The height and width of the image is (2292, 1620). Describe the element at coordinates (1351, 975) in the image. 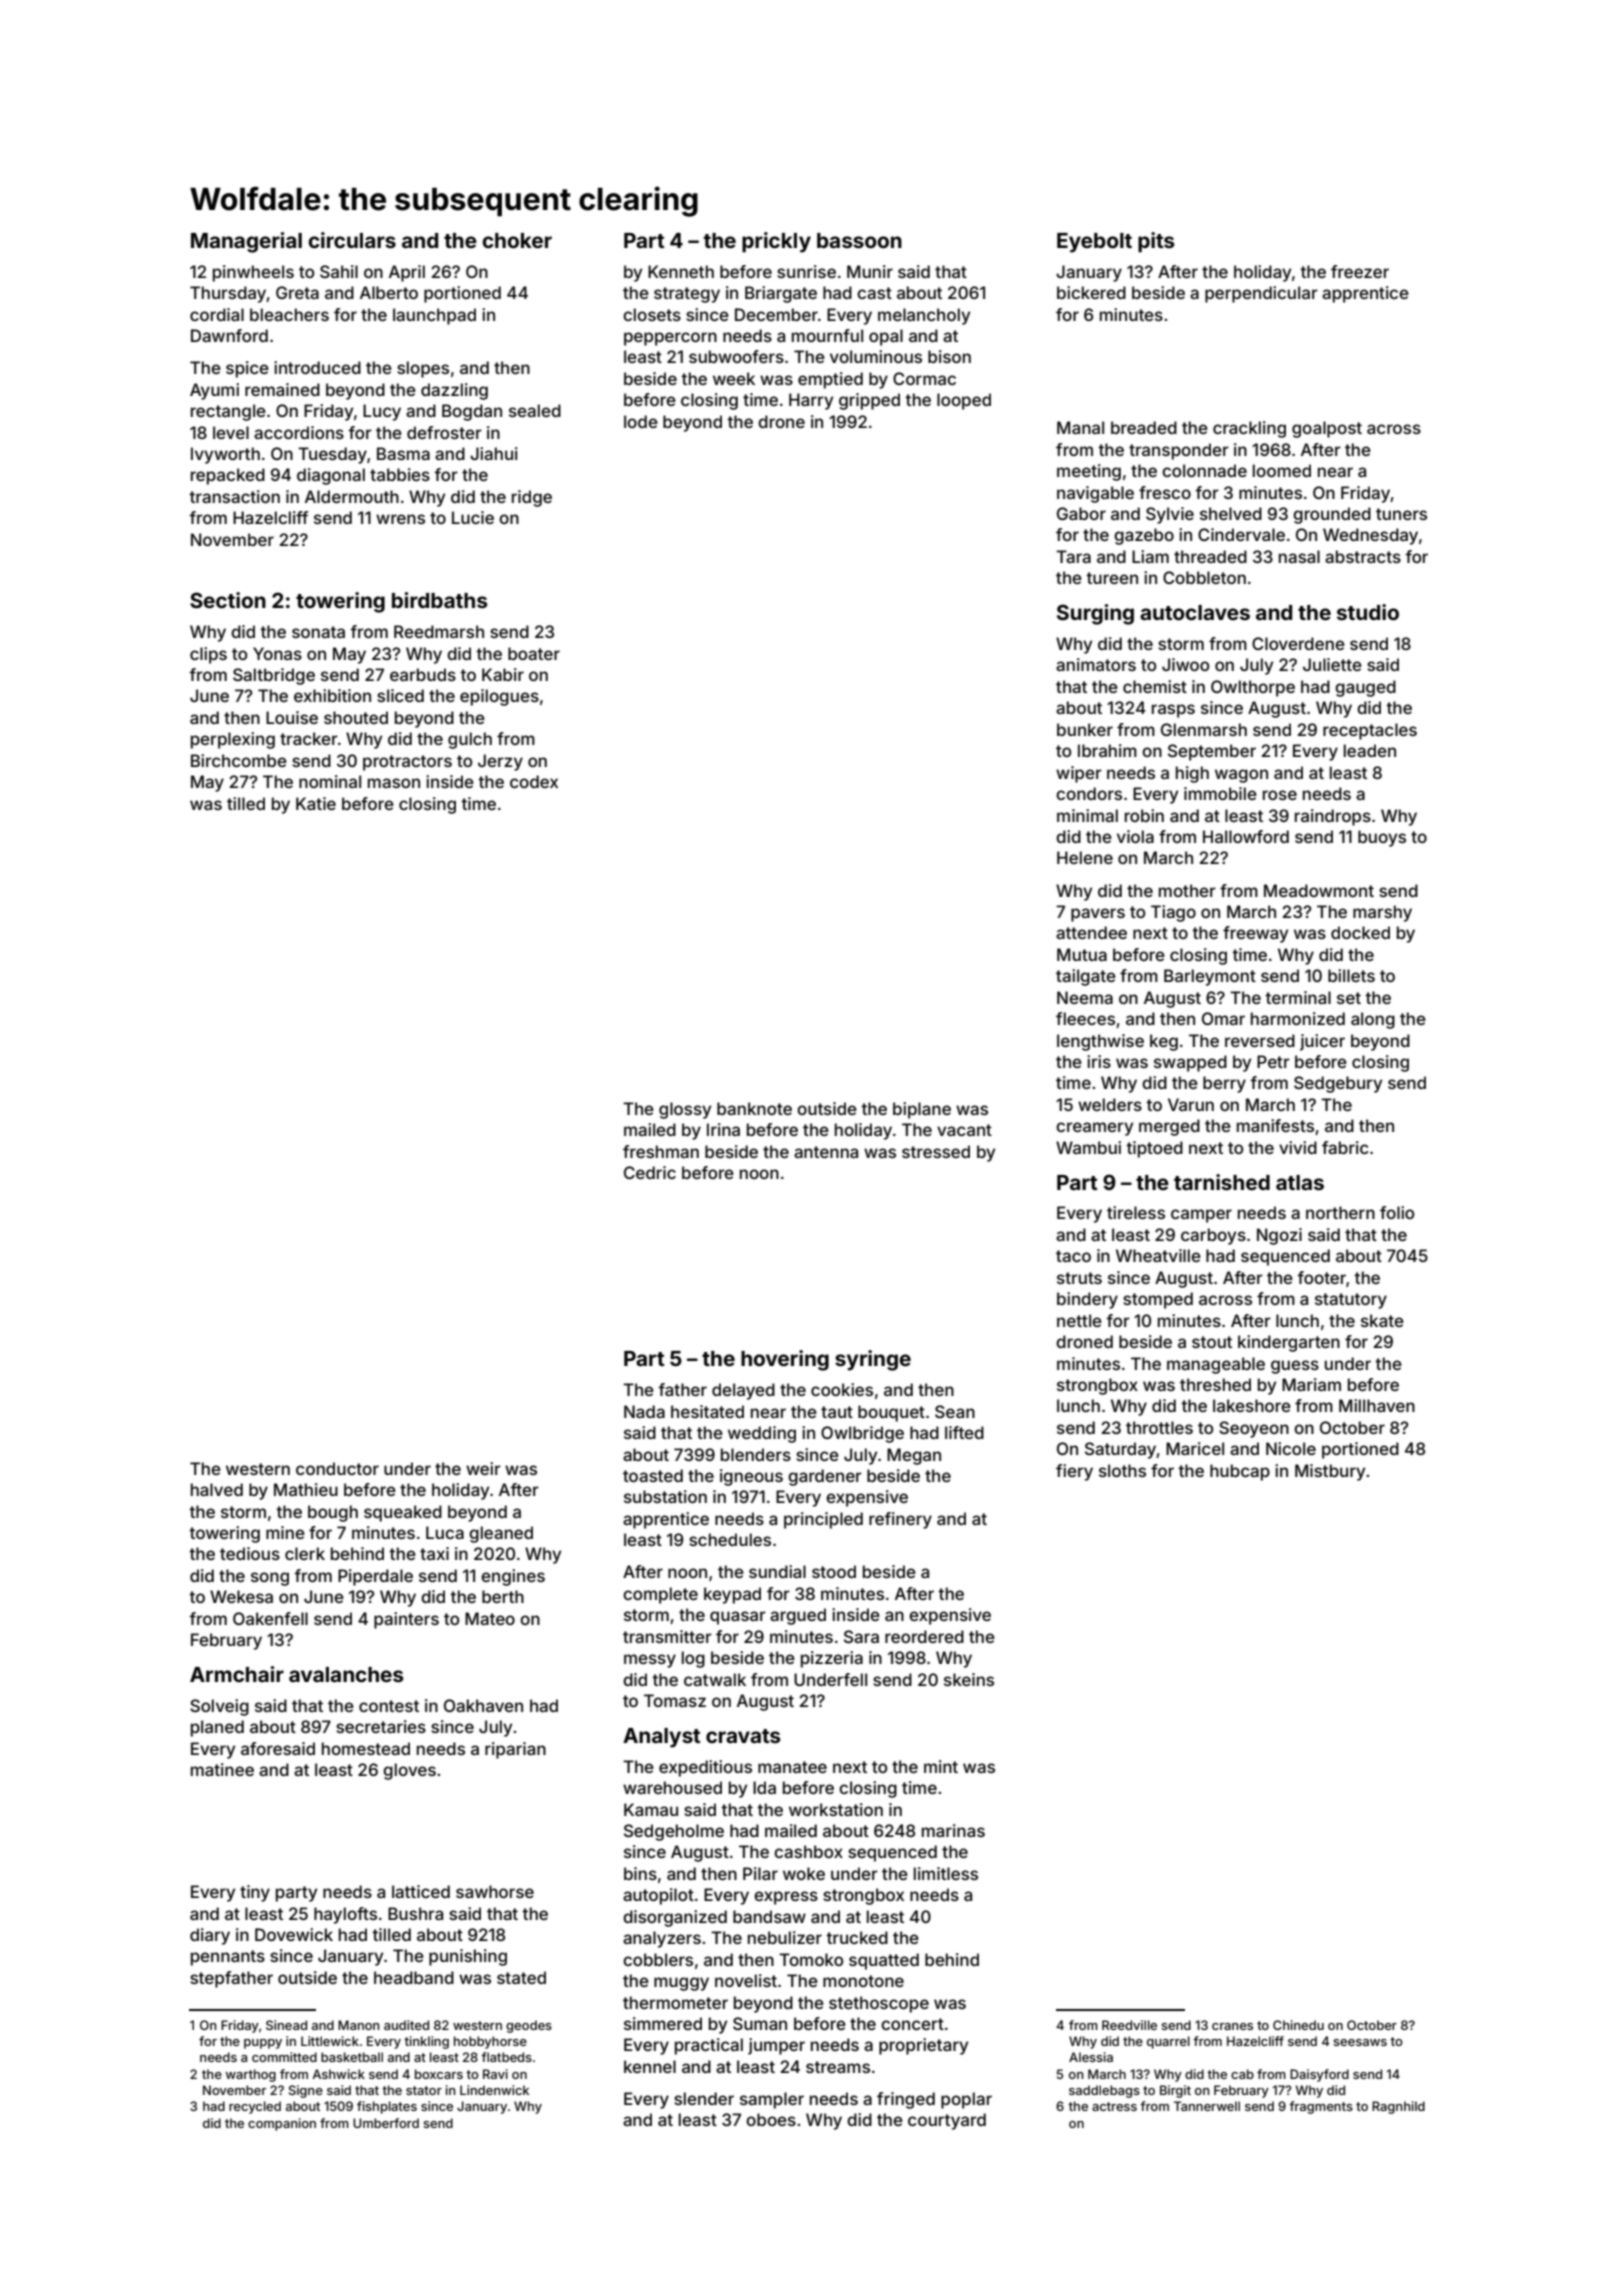

I see `billets` at that location.
